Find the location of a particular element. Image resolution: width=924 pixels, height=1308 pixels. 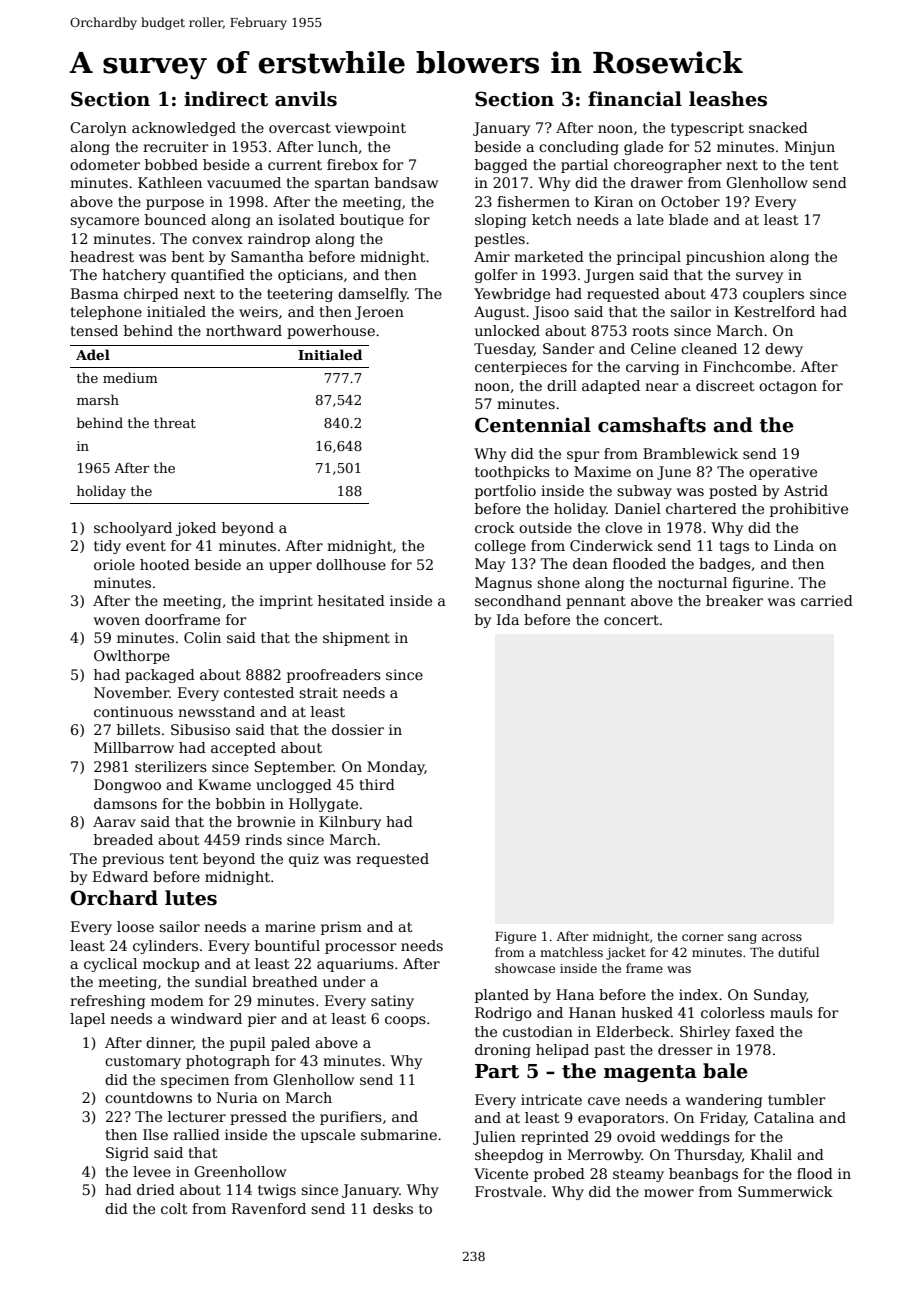

woven is located at coordinates (117, 621).
